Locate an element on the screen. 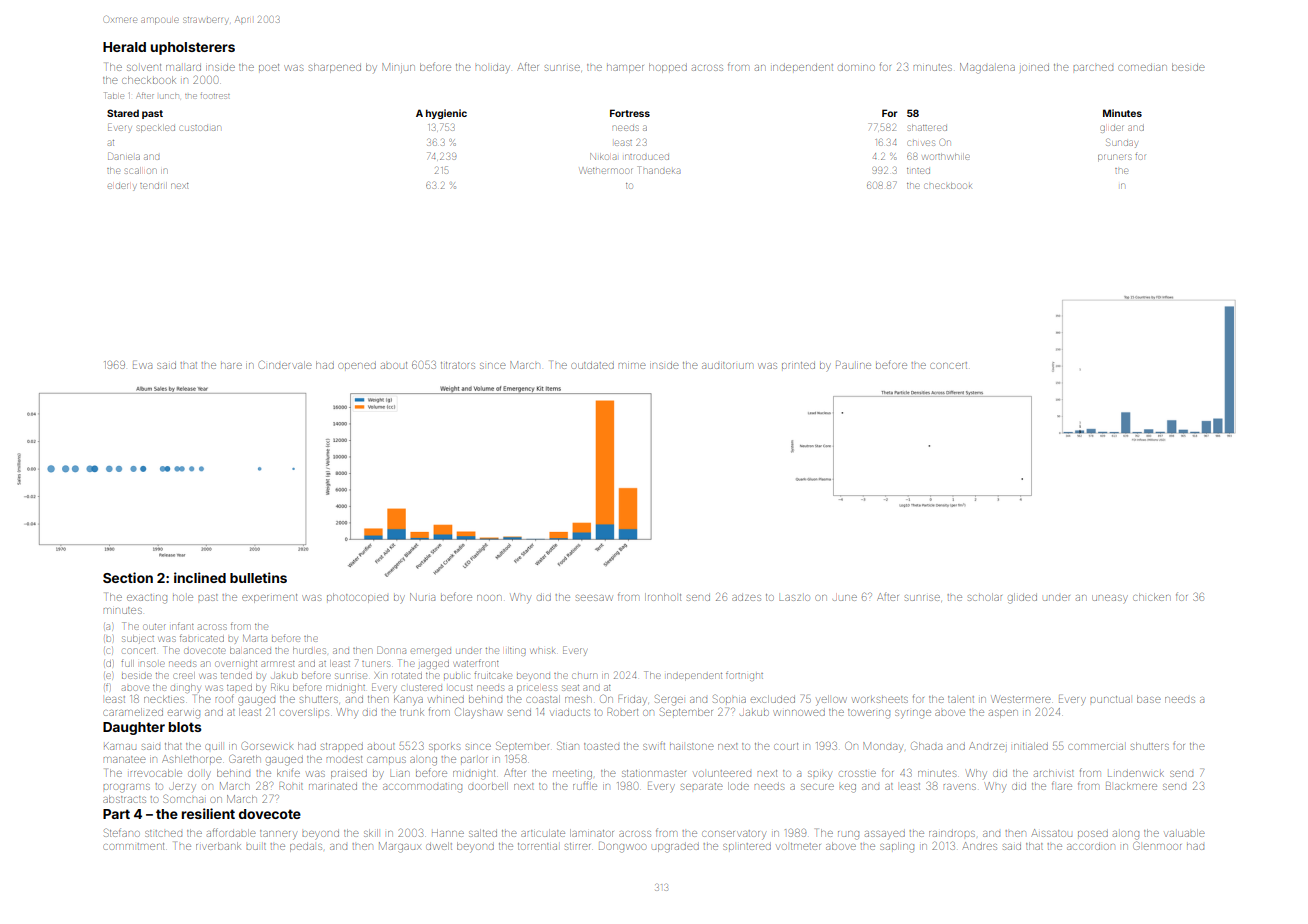 The width and height of the screenshot is (1308, 924). accordion is located at coordinates (1091, 847).
